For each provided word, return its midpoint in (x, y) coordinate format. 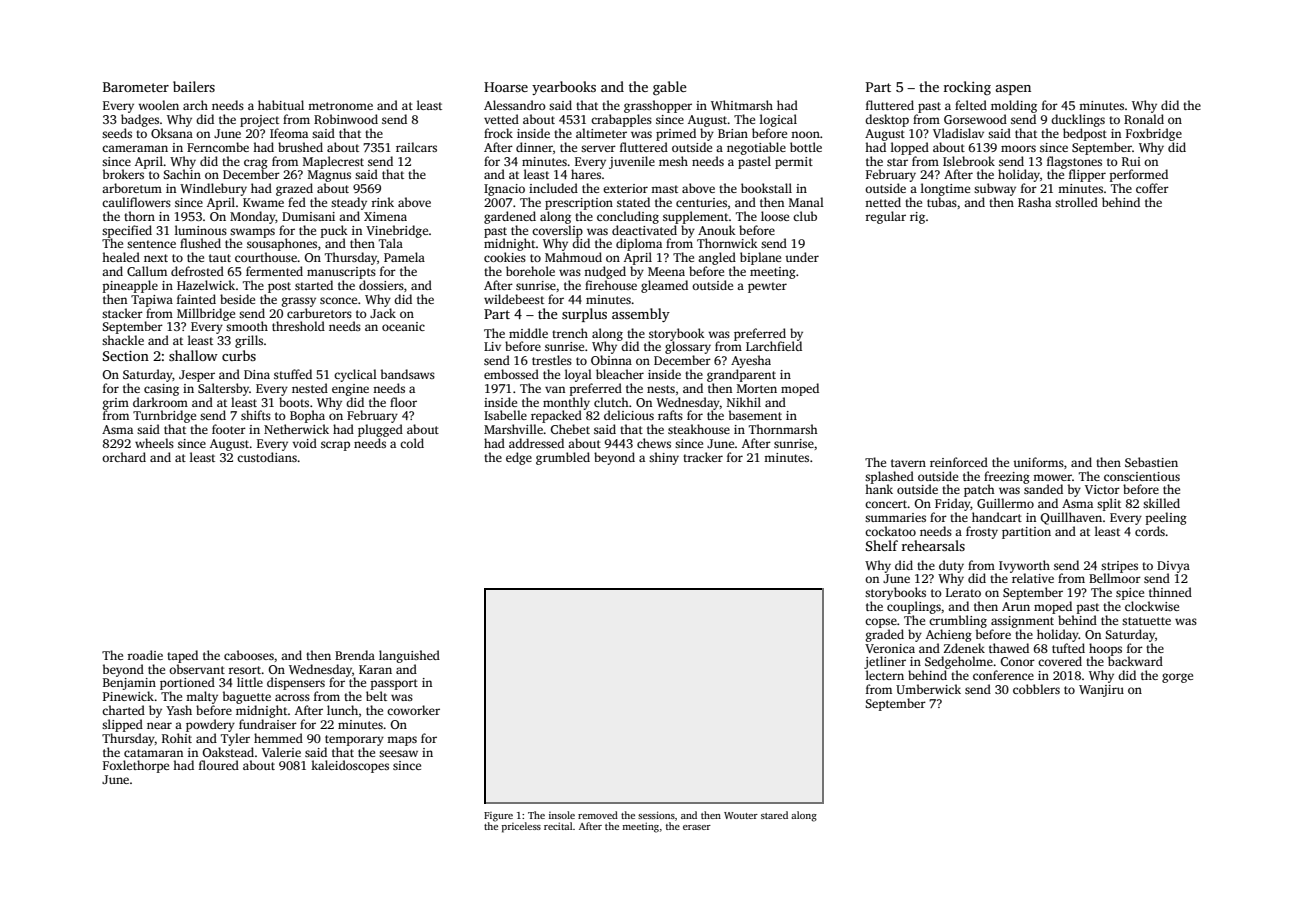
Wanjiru (1101, 691)
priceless (521, 827)
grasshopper (658, 106)
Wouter (741, 815)
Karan (375, 669)
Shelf (882, 545)
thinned (1170, 592)
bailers (194, 86)
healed (121, 257)
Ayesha (751, 361)
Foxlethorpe (136, 766)
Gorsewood (975, 119)
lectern (885, 675)
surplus (584, 315)
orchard (124, 457)
